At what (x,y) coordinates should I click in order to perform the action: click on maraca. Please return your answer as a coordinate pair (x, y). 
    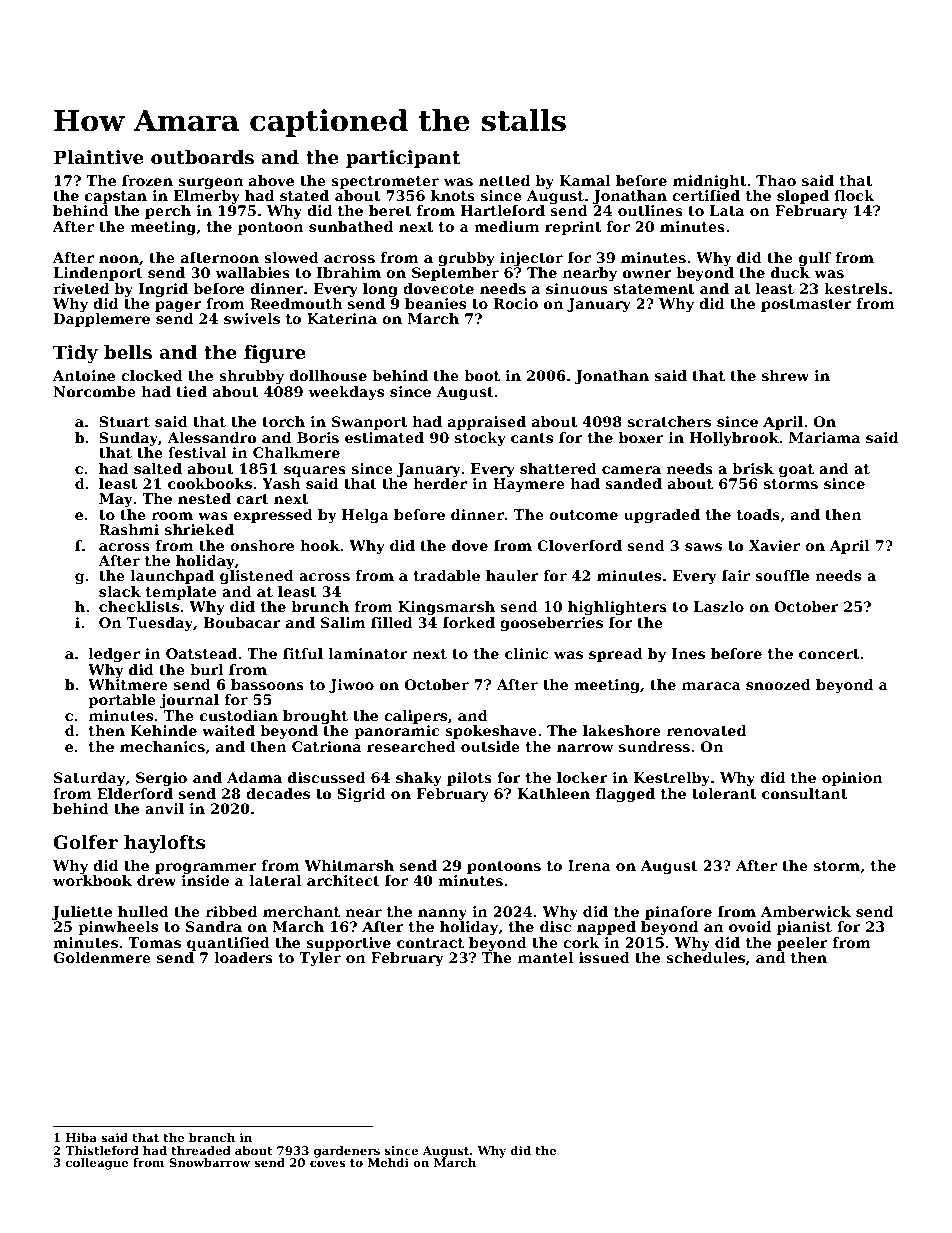
    Looking at the image, I should click on (711, 686).
